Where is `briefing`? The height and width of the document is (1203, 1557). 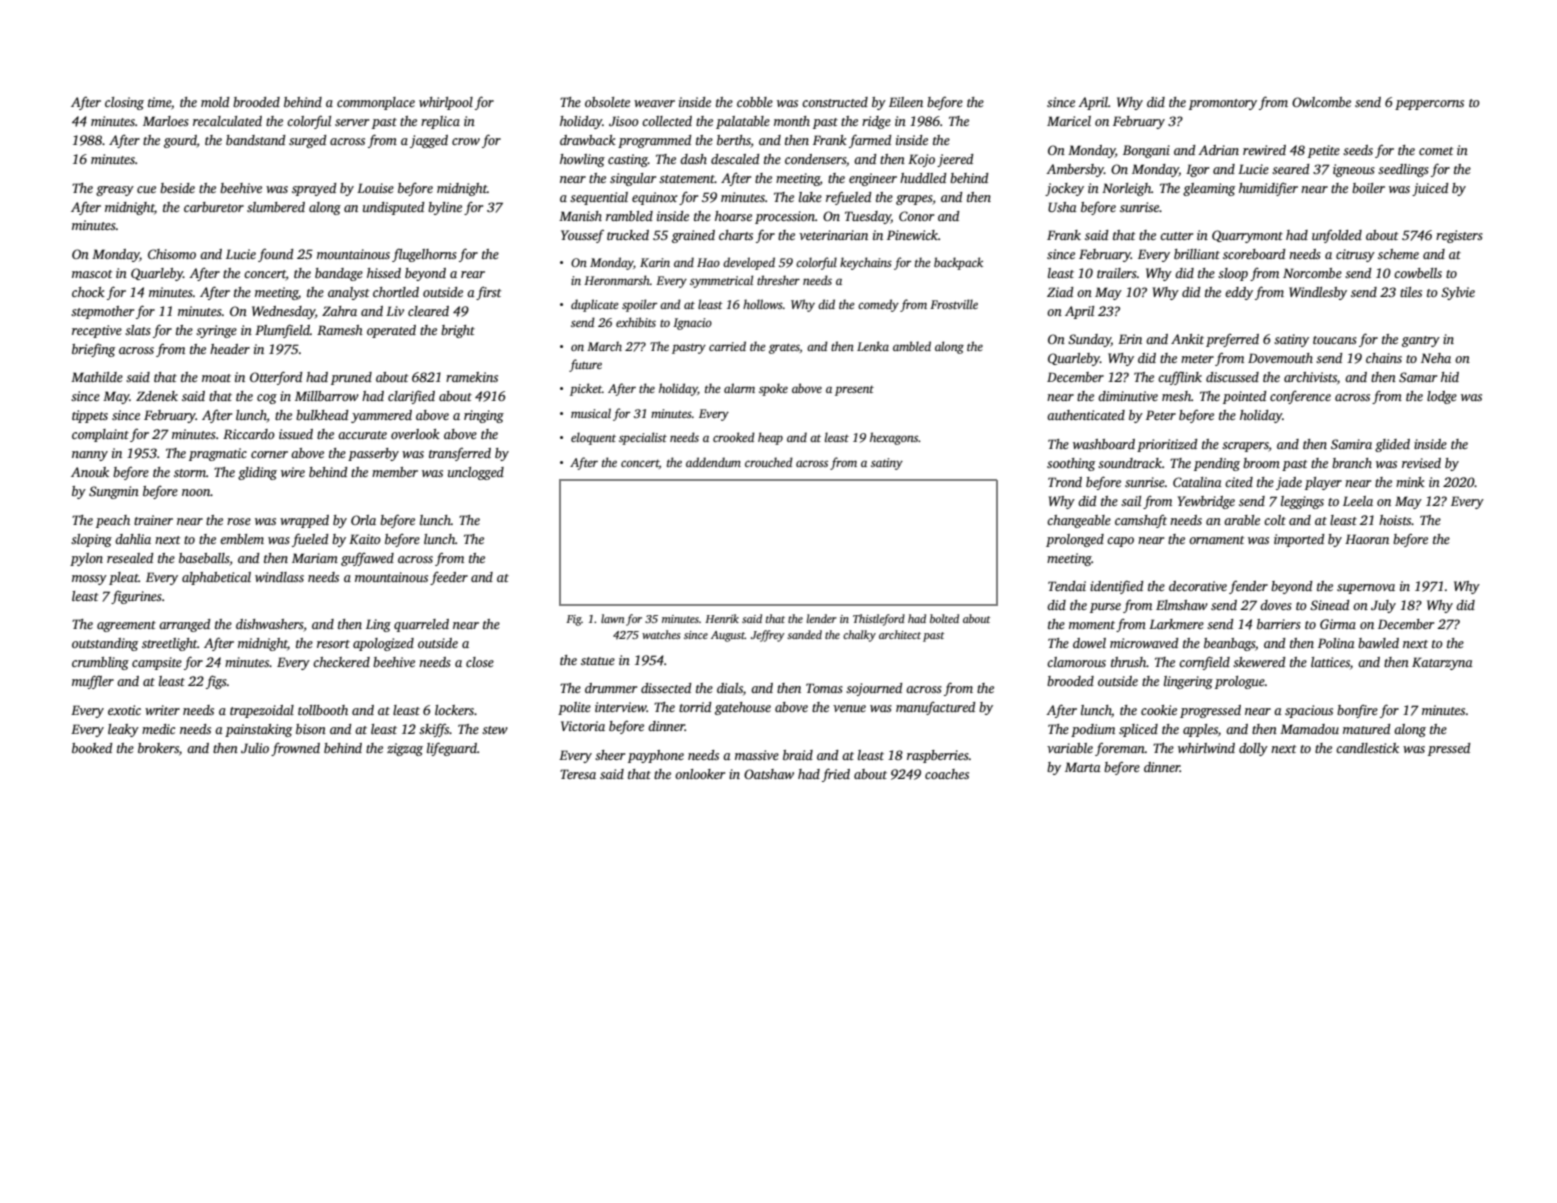 briefing is located at coordinates (93, 350).
